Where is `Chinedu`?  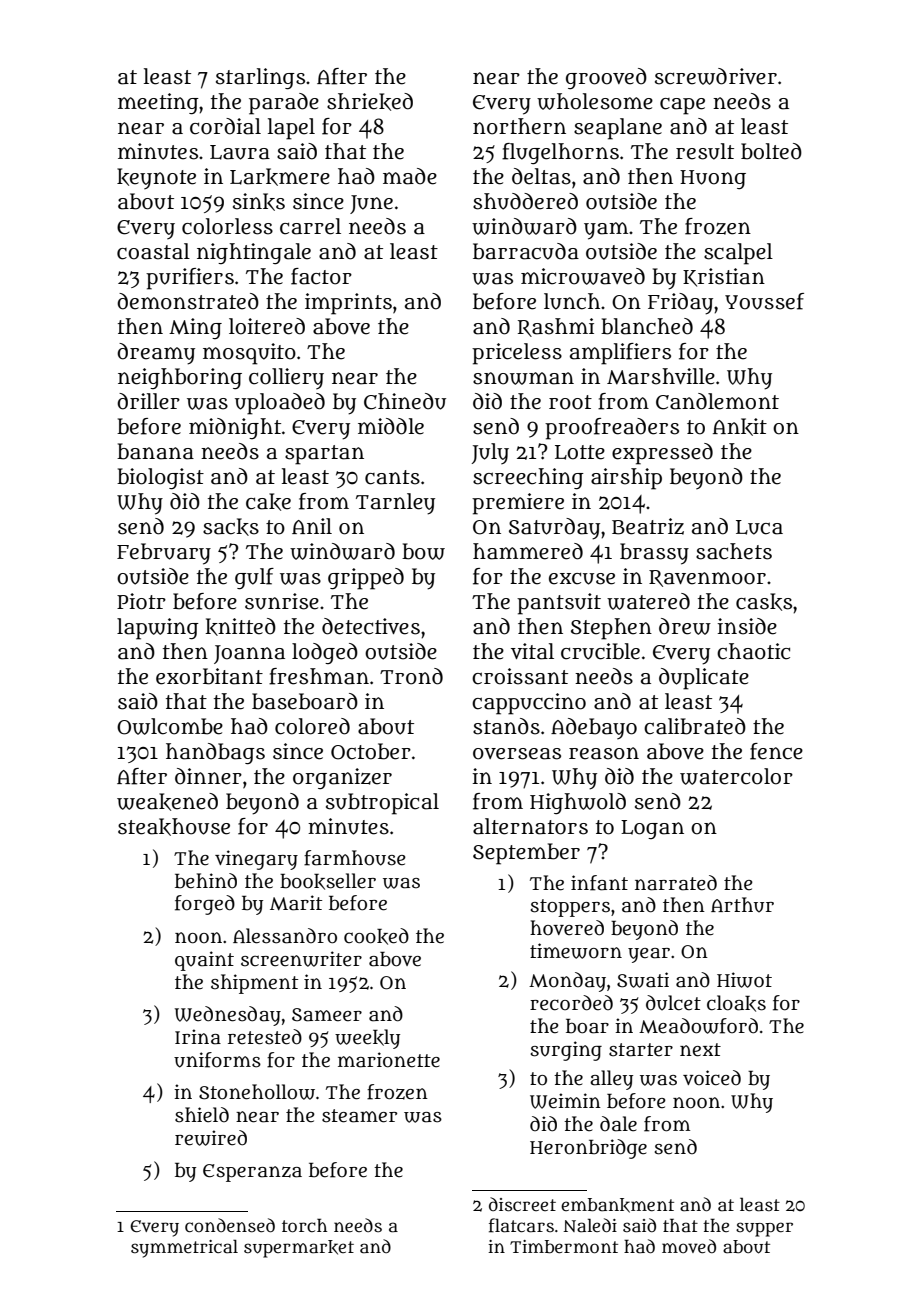 Chinedu is located at coordinates (405, 401).
